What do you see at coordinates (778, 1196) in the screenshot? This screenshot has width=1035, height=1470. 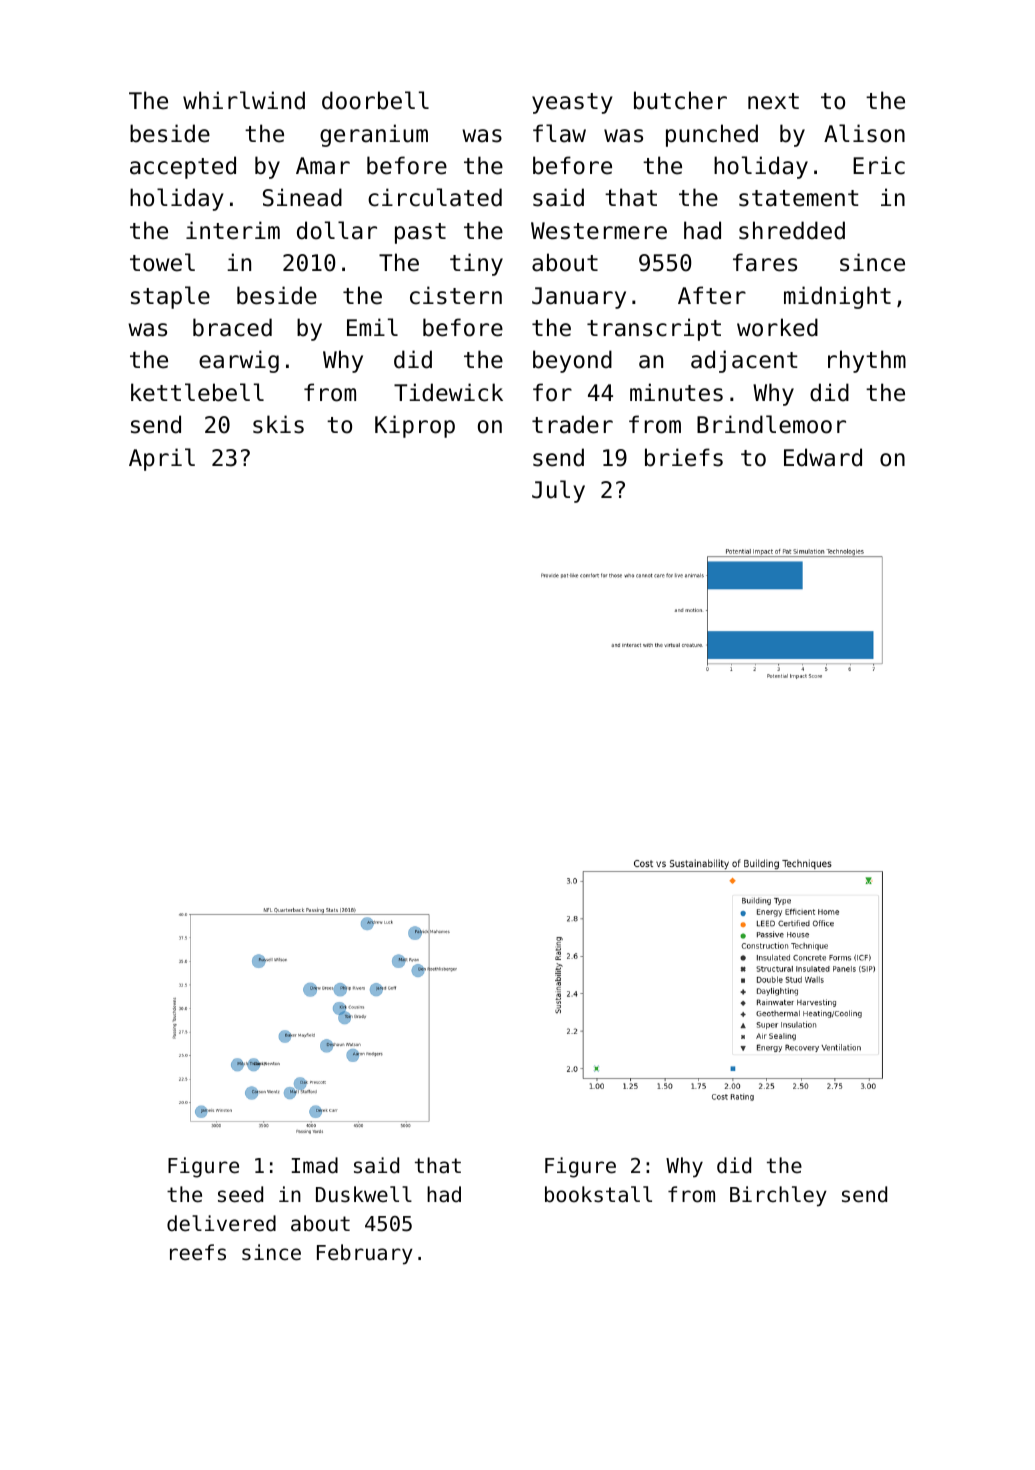 I see `Birchley` at bounding box center [778, 1196].
